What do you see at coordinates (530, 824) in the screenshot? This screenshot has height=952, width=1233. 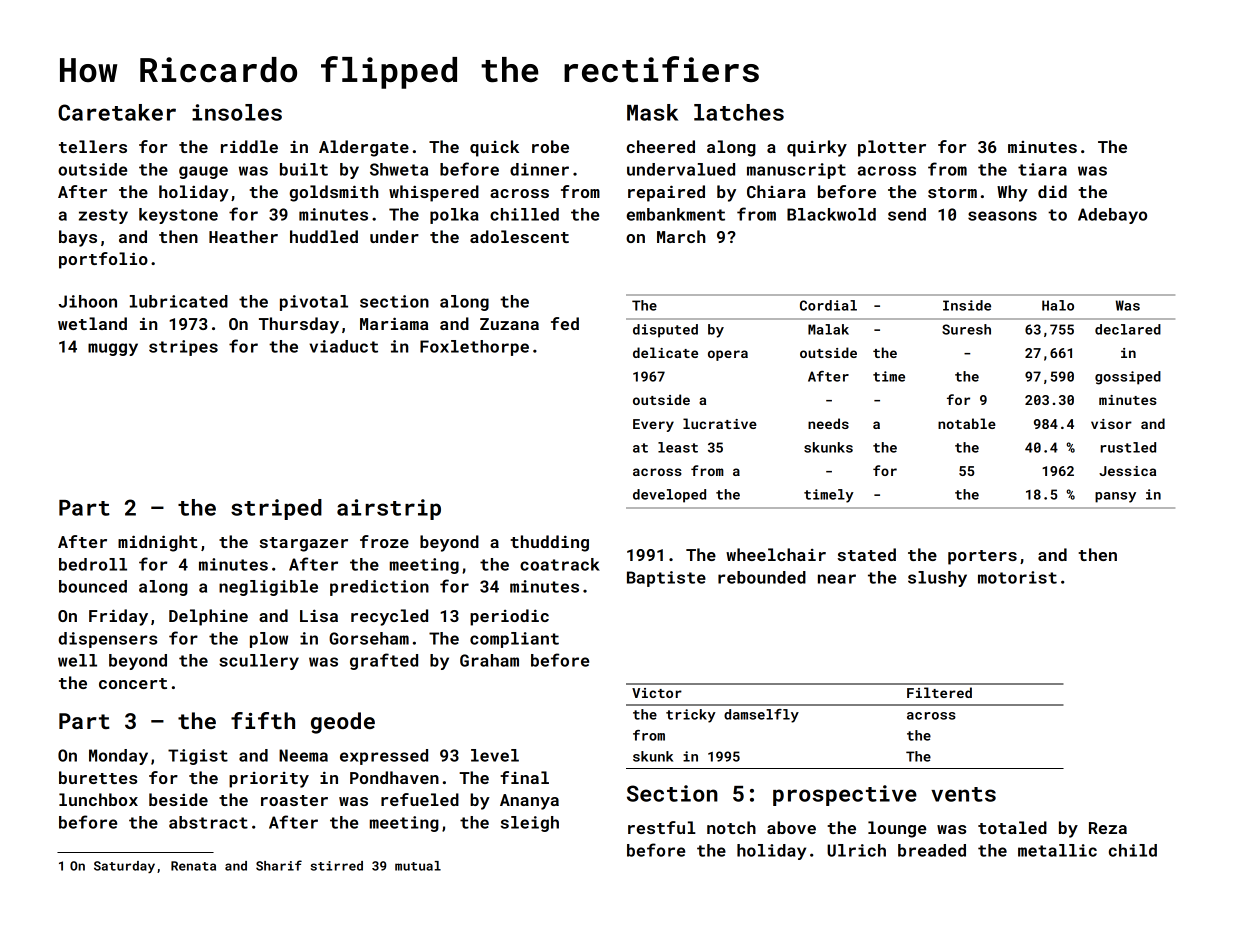 I see `sleigh` at bounding box center [530, 824].
